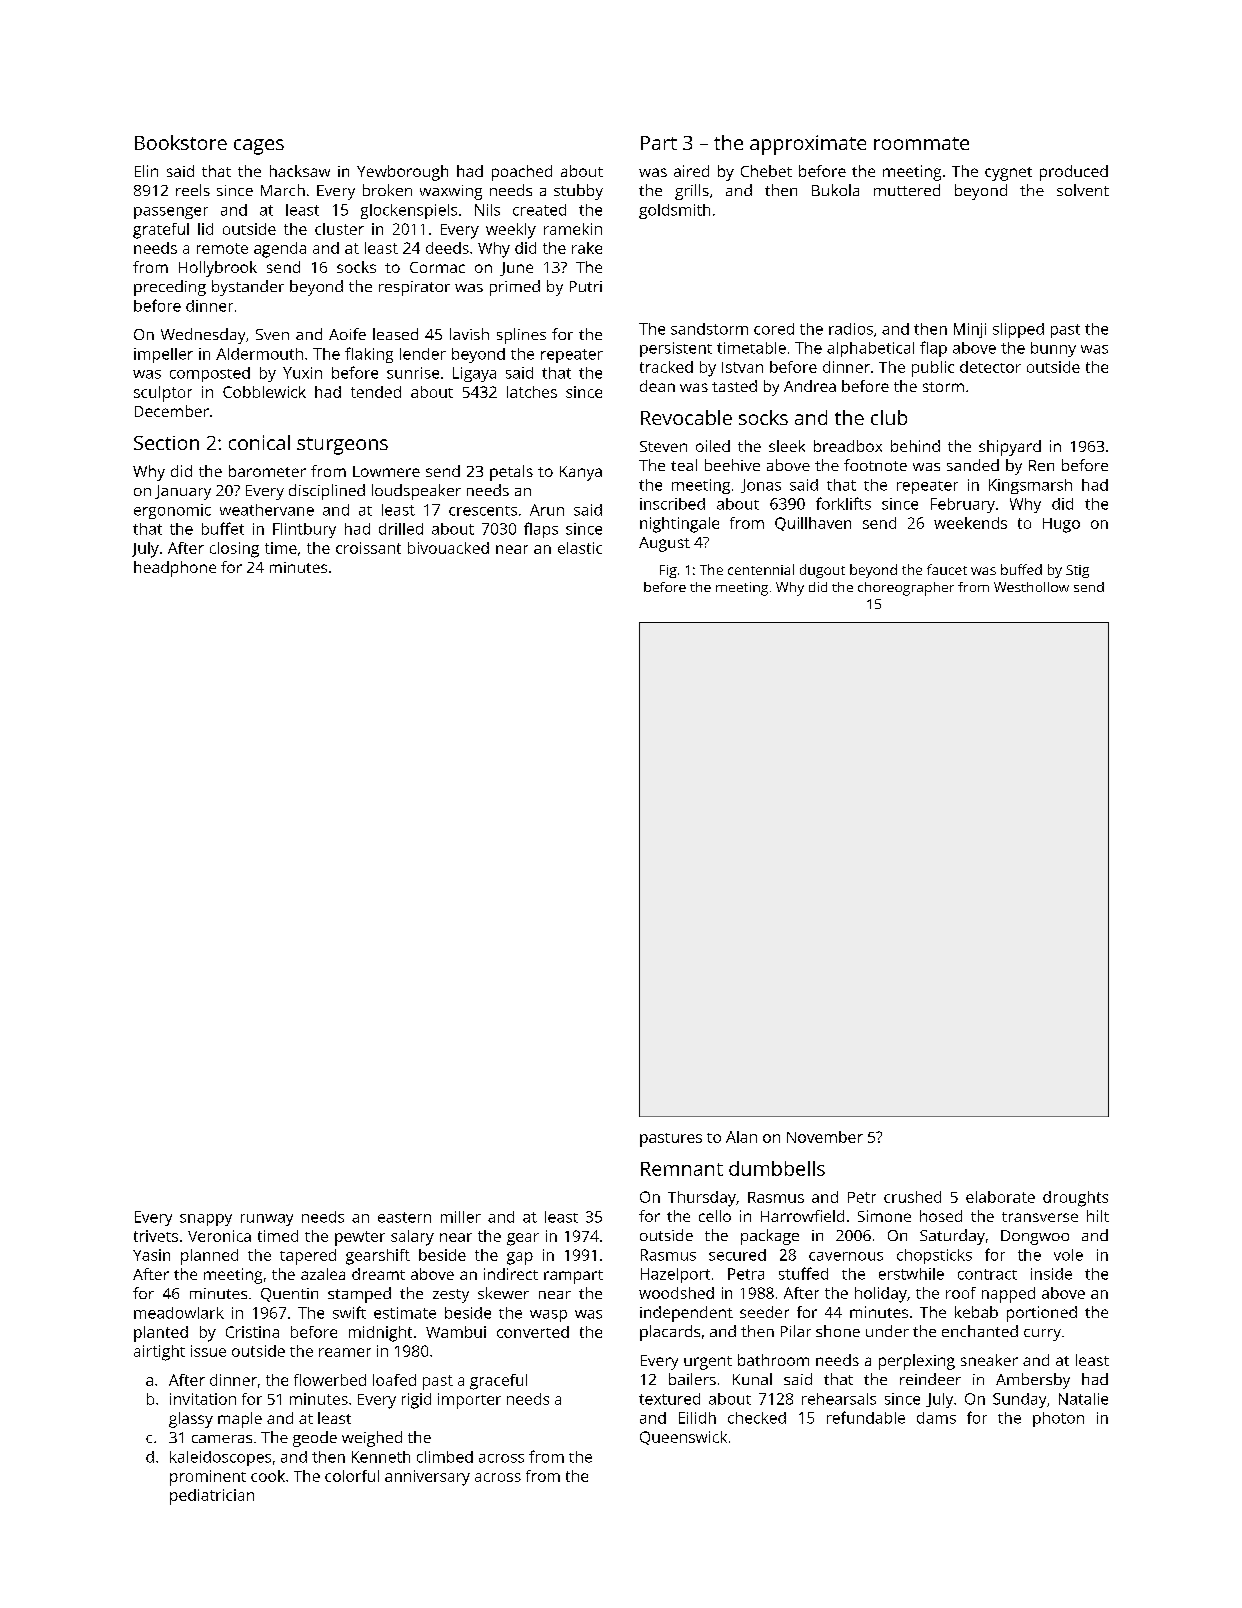 This screenshot has height=1608, width=1242. What do you see at coordinates (212, 1497) in the screenshot?
I see `pediatrician` at bounding box center [212, 1497].
